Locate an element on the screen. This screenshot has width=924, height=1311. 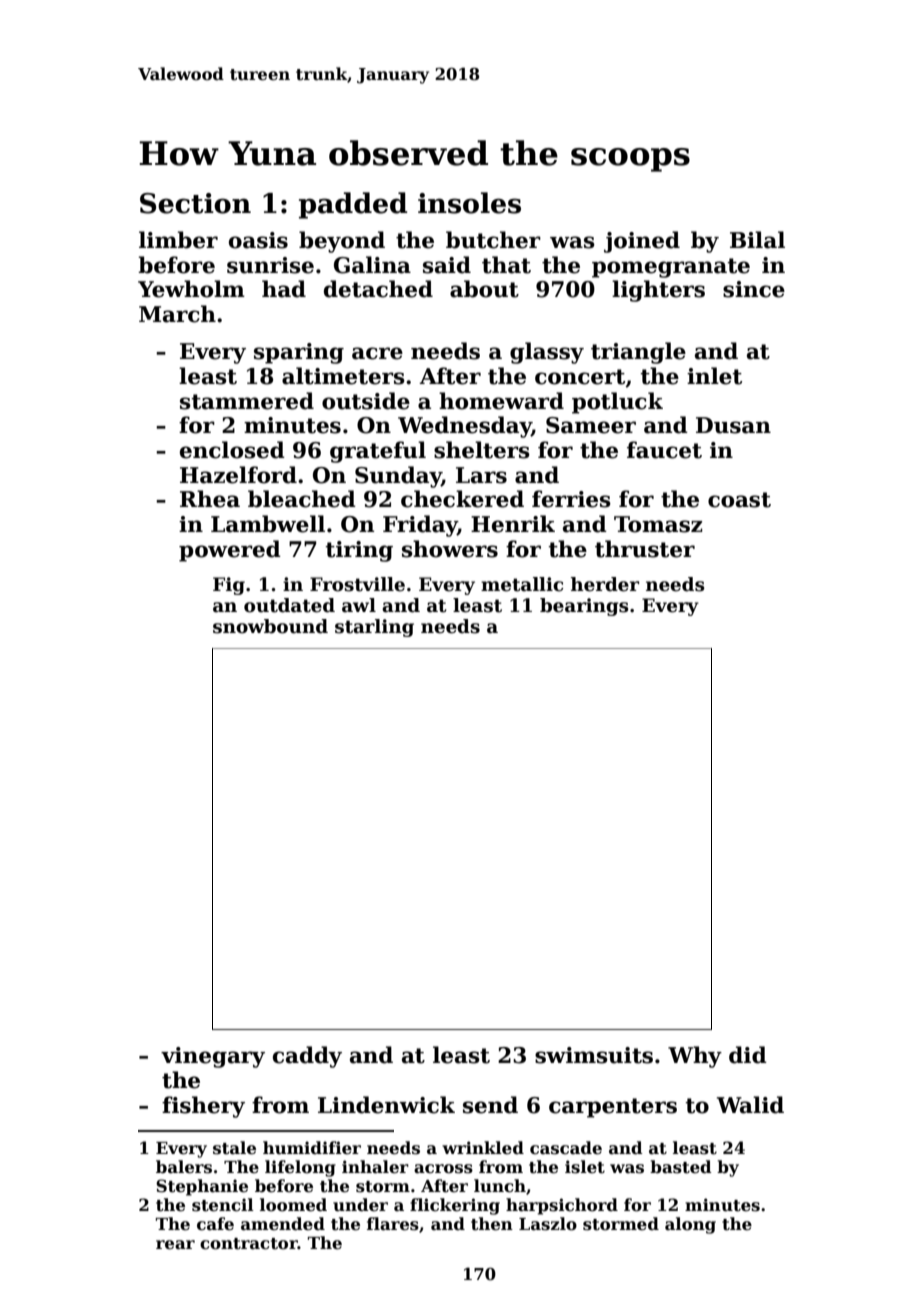
send is located at coordinates (490, 1105).
